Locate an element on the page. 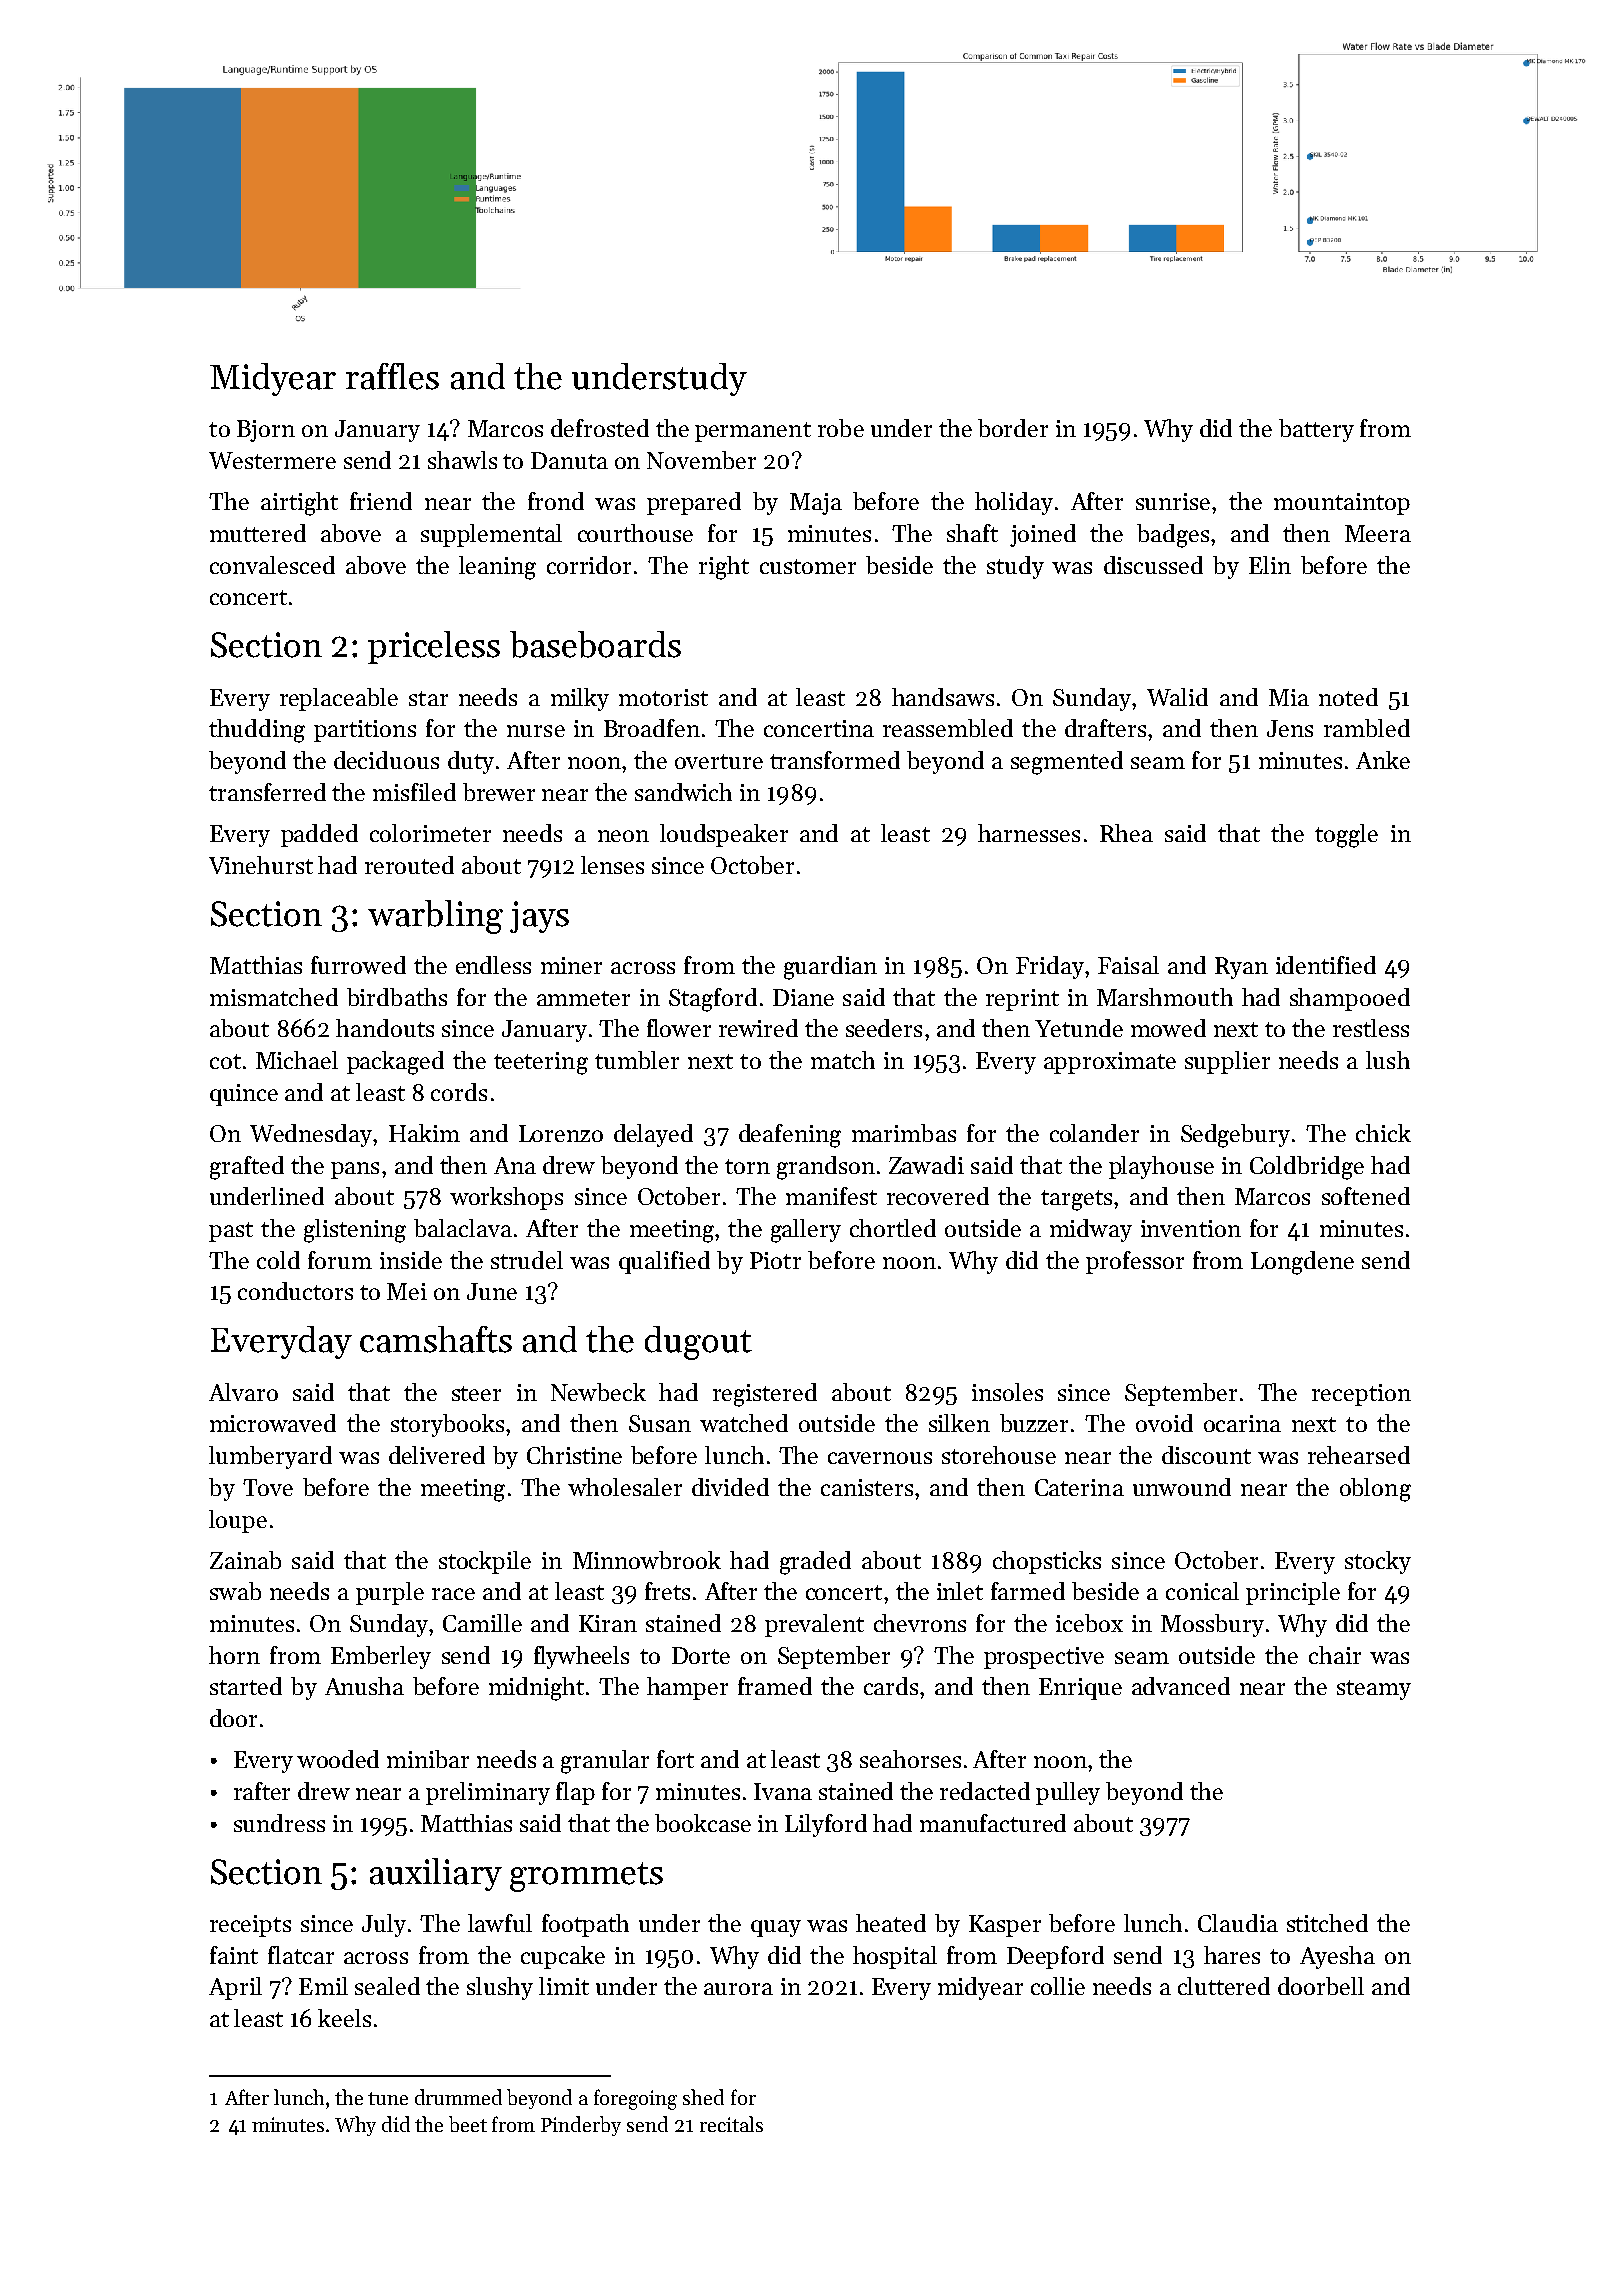 This image has width=1620, height=2292. neon is located at coordinates (623, 836).
